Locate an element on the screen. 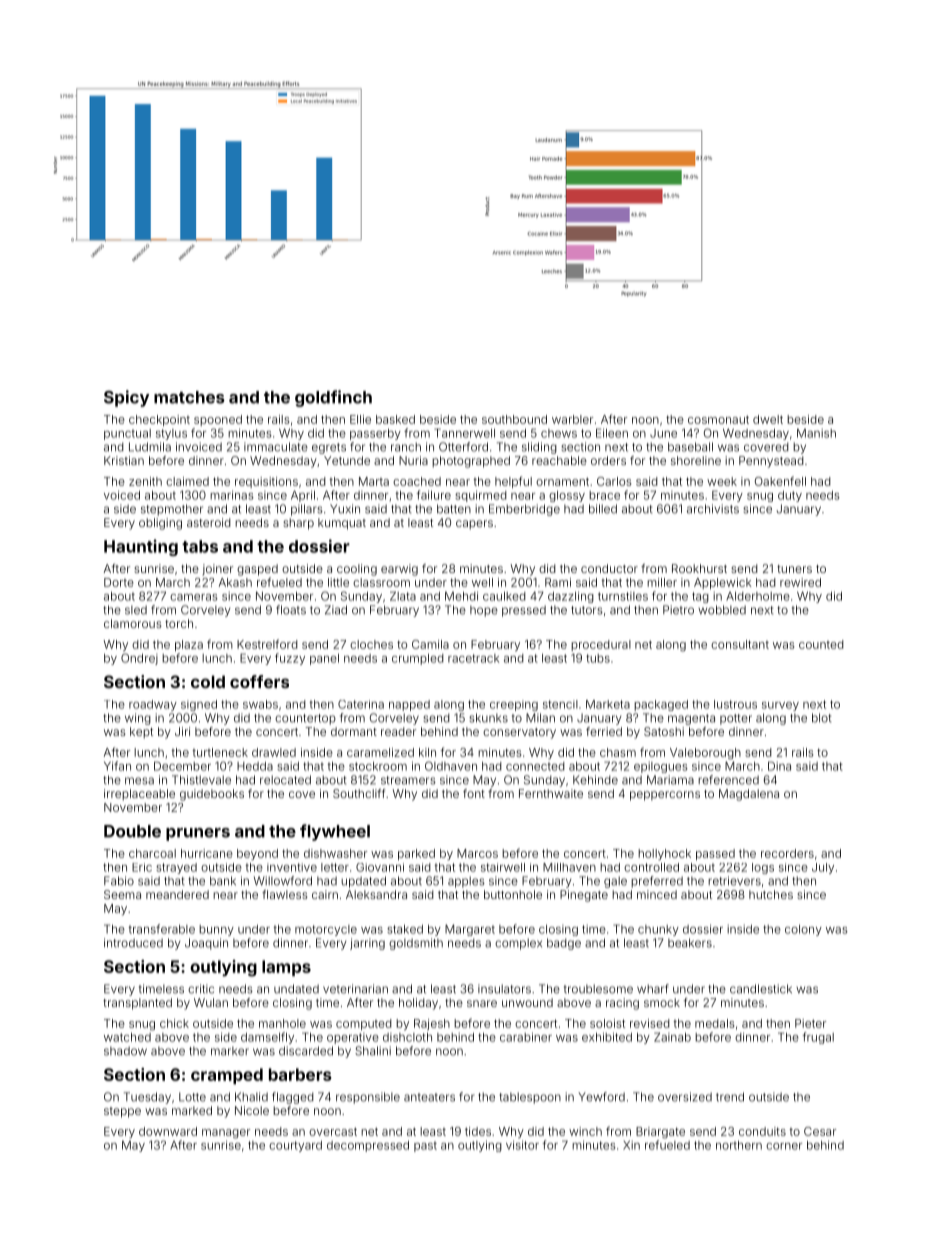  goldfinch is located at coordinates (333, 398).
